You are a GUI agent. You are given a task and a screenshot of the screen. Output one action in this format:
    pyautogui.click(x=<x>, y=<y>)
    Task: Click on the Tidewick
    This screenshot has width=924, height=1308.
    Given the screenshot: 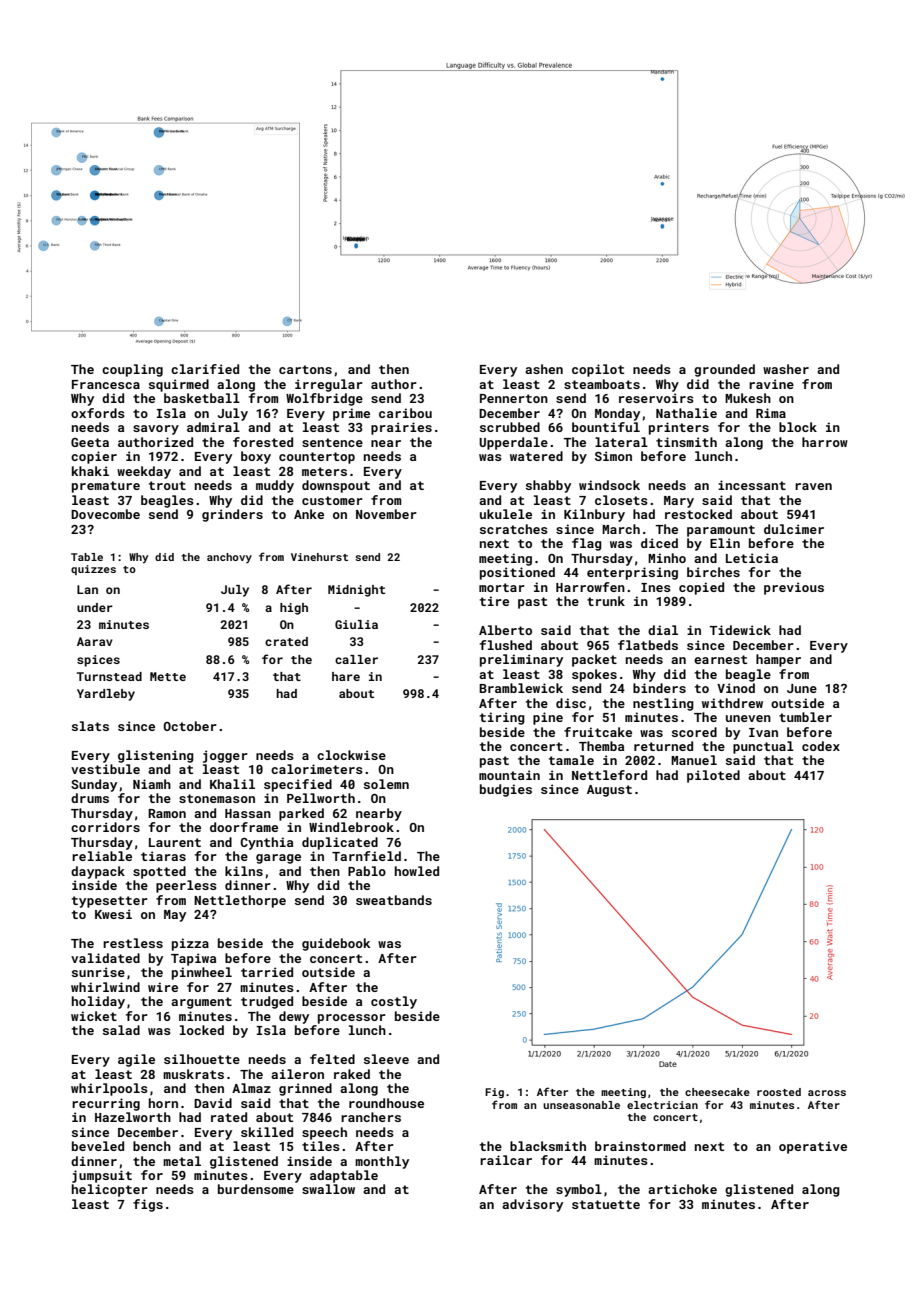 What is the action you would take?
    pyautogui.click(x=740, y=630)
